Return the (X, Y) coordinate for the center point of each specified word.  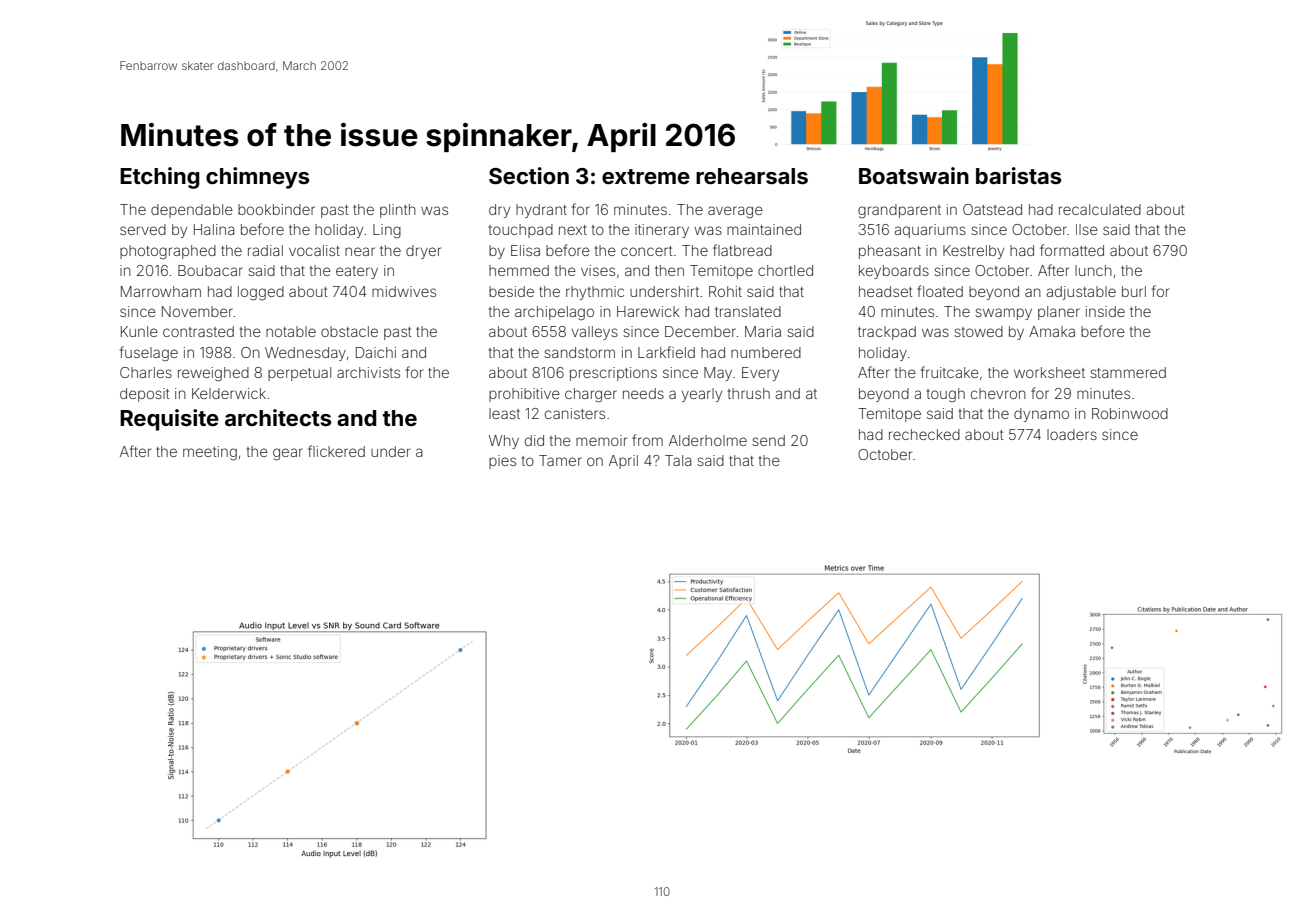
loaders (1072, 434)
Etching (160, 178)
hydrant (541, 211)
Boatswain (914, 175)
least (504, 413)
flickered (336, 451)
